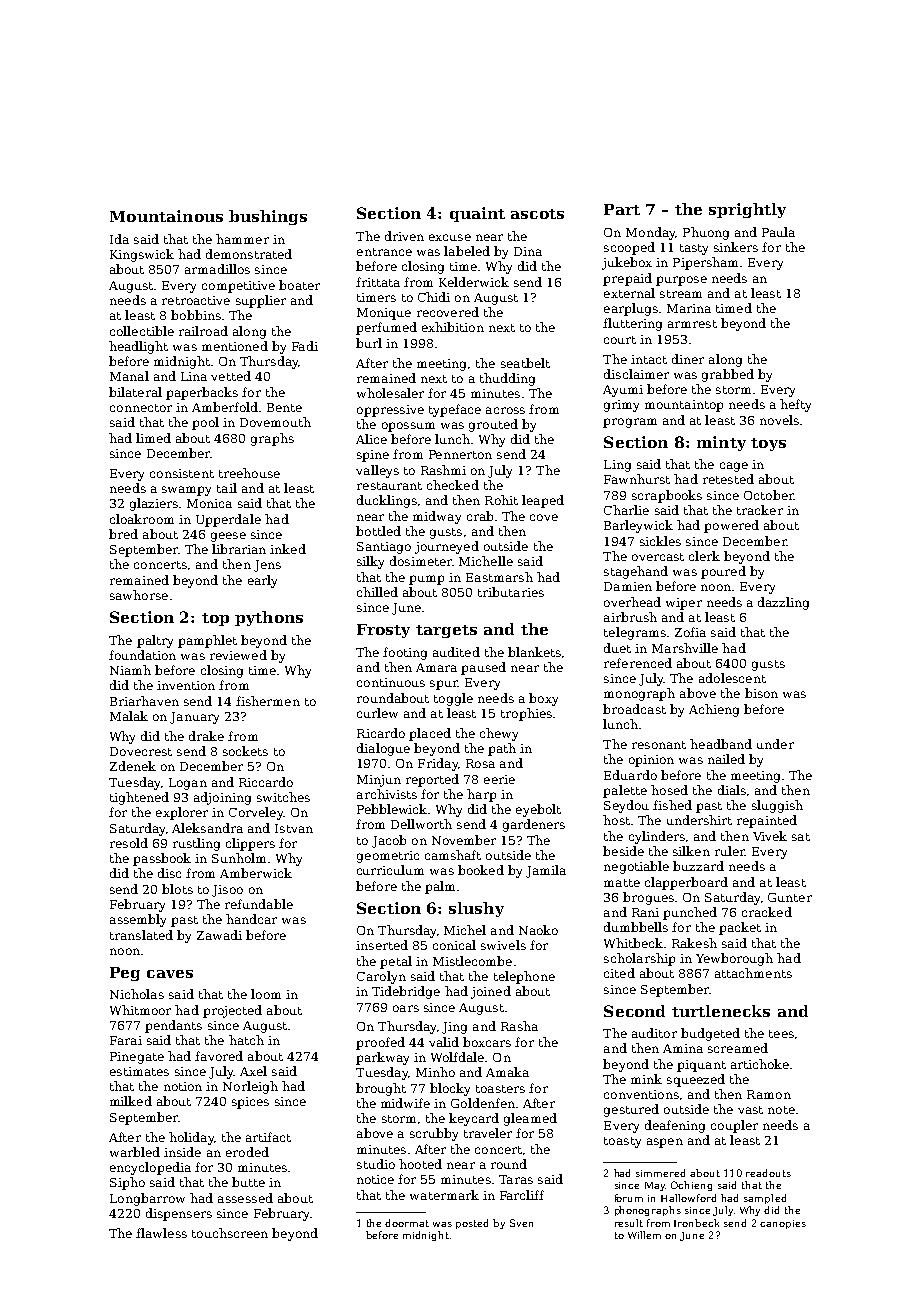  I want to click on Tidebridge, so click(406, 992).
